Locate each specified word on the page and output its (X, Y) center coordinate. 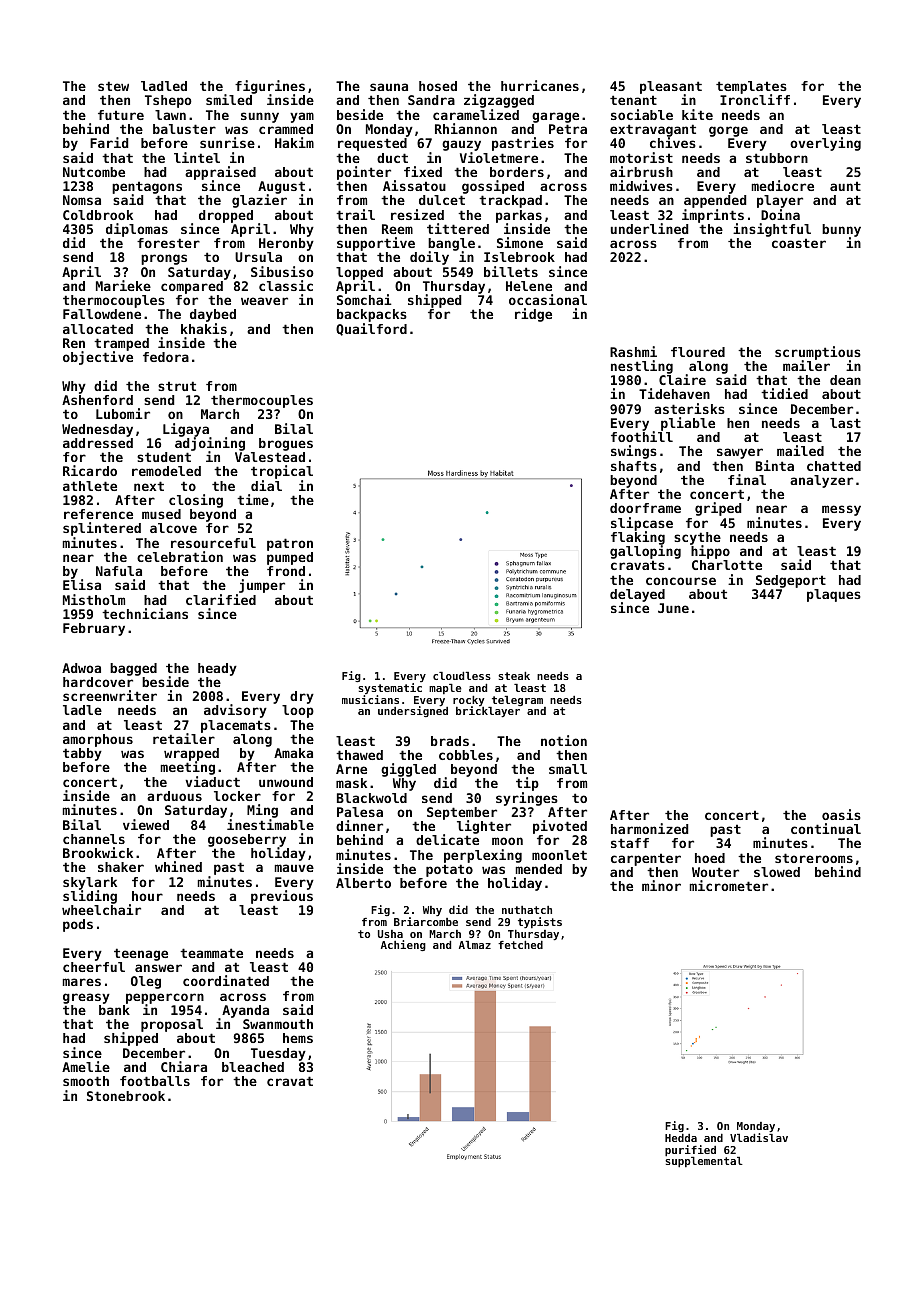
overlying (825, 144)
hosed (438, 86)
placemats (236, 726)
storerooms (814, 858)
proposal (172, 1025)
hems (298, 1038)
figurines (270, 87)
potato (449, 870)
